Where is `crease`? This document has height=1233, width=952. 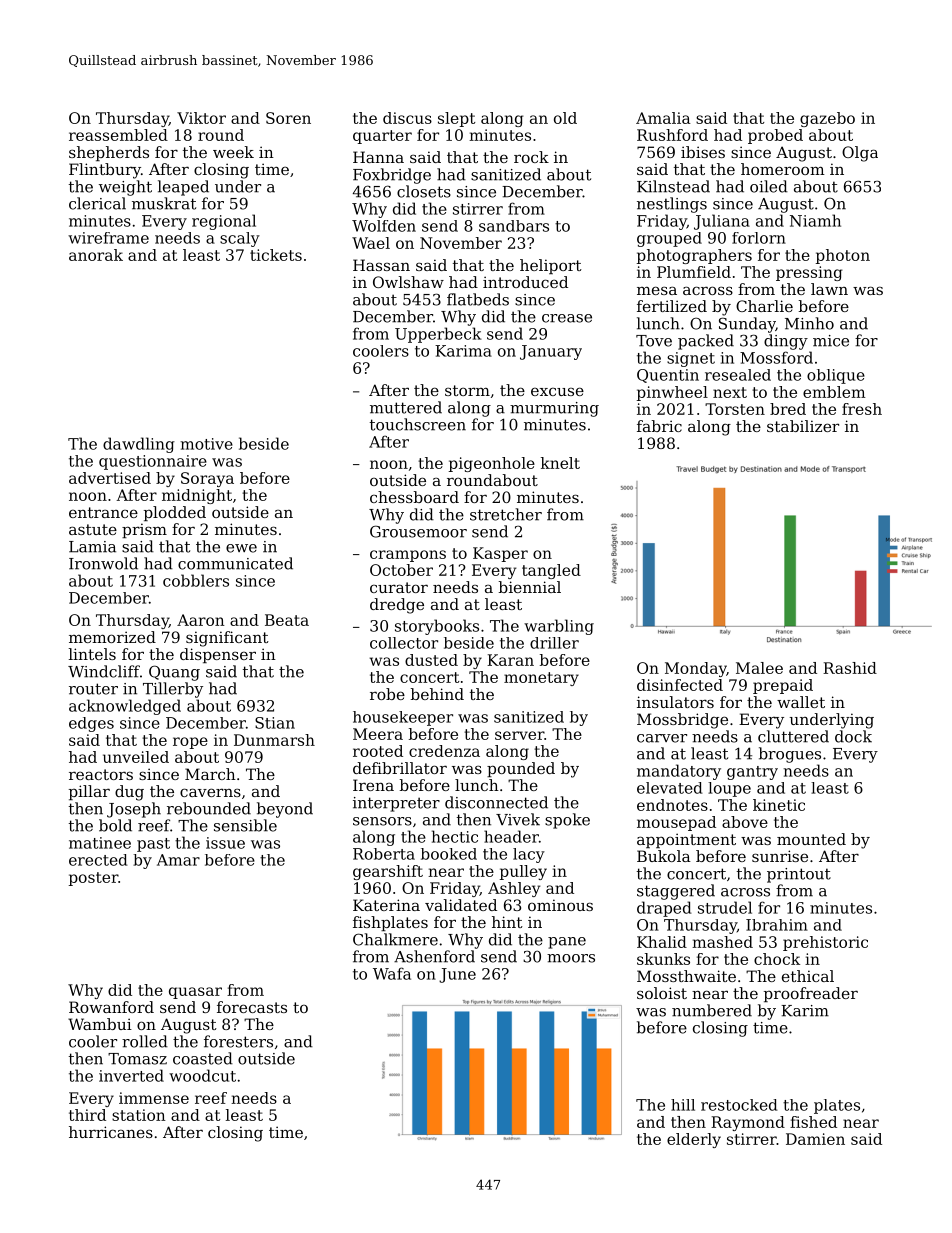 crease is located at coordinates (567, 318).
